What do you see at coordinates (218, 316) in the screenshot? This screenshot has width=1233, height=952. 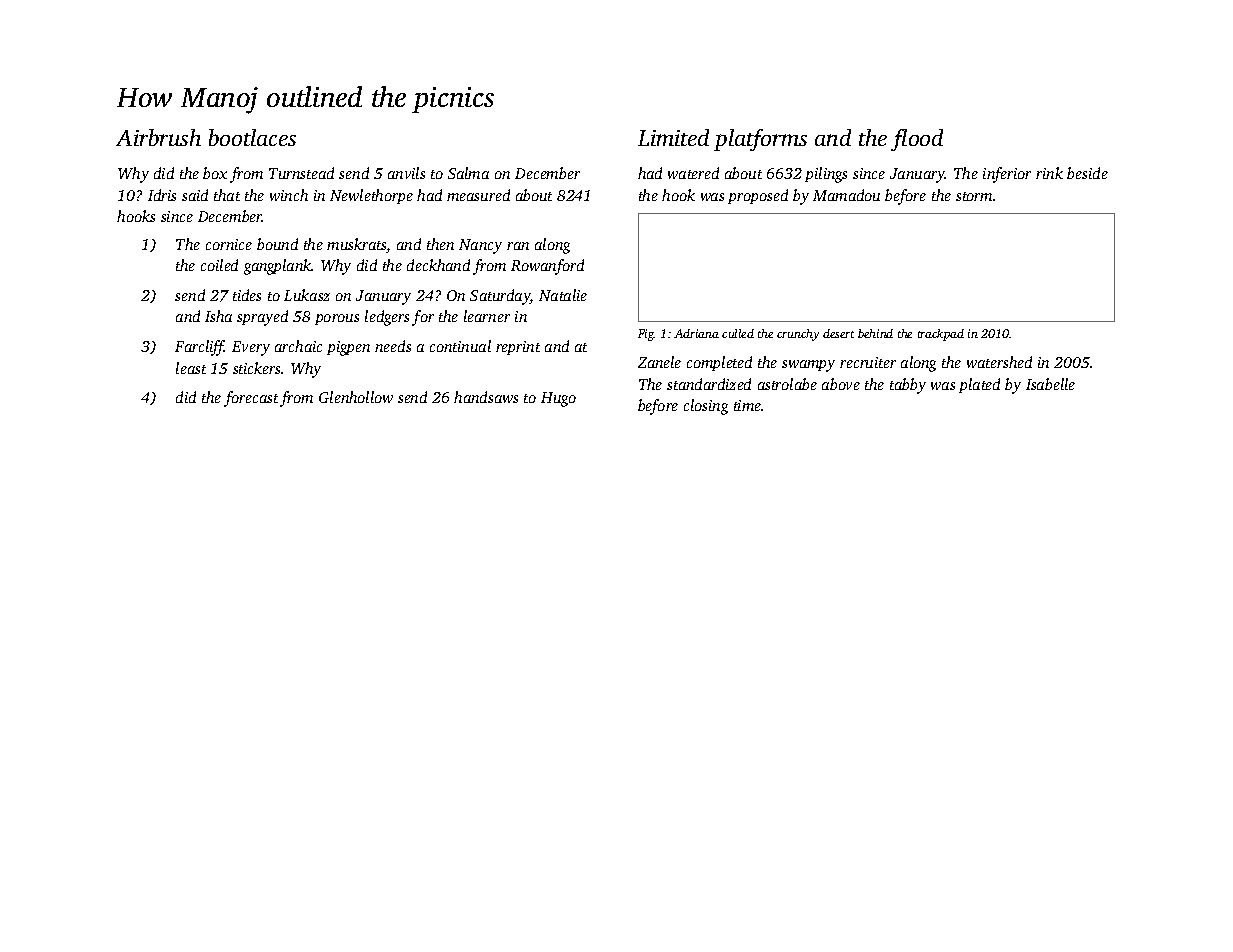 I see `Isha` at bounding box center [218, 316].
